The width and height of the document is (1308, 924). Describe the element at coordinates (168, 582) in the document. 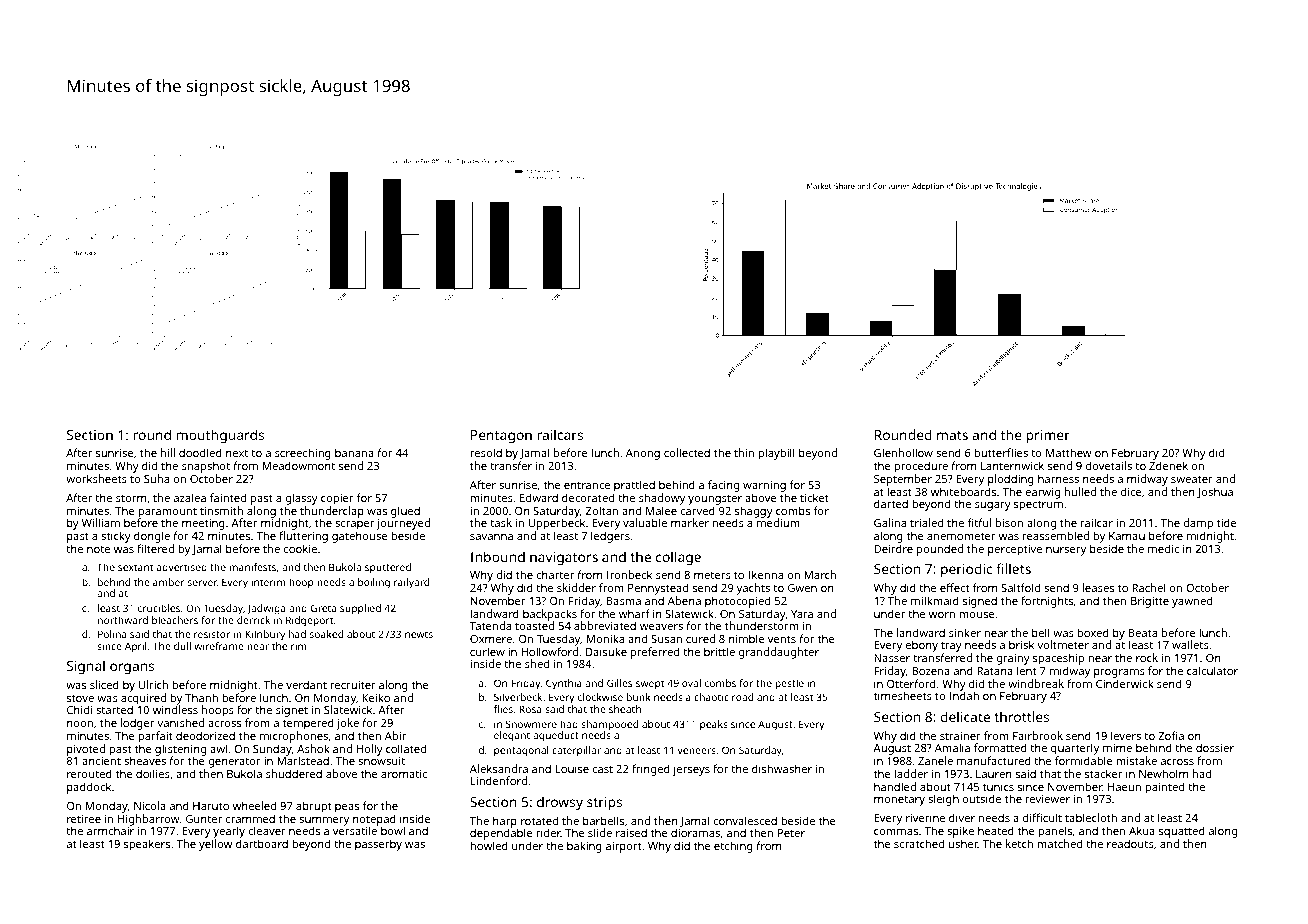

I see `amber` at that location.
